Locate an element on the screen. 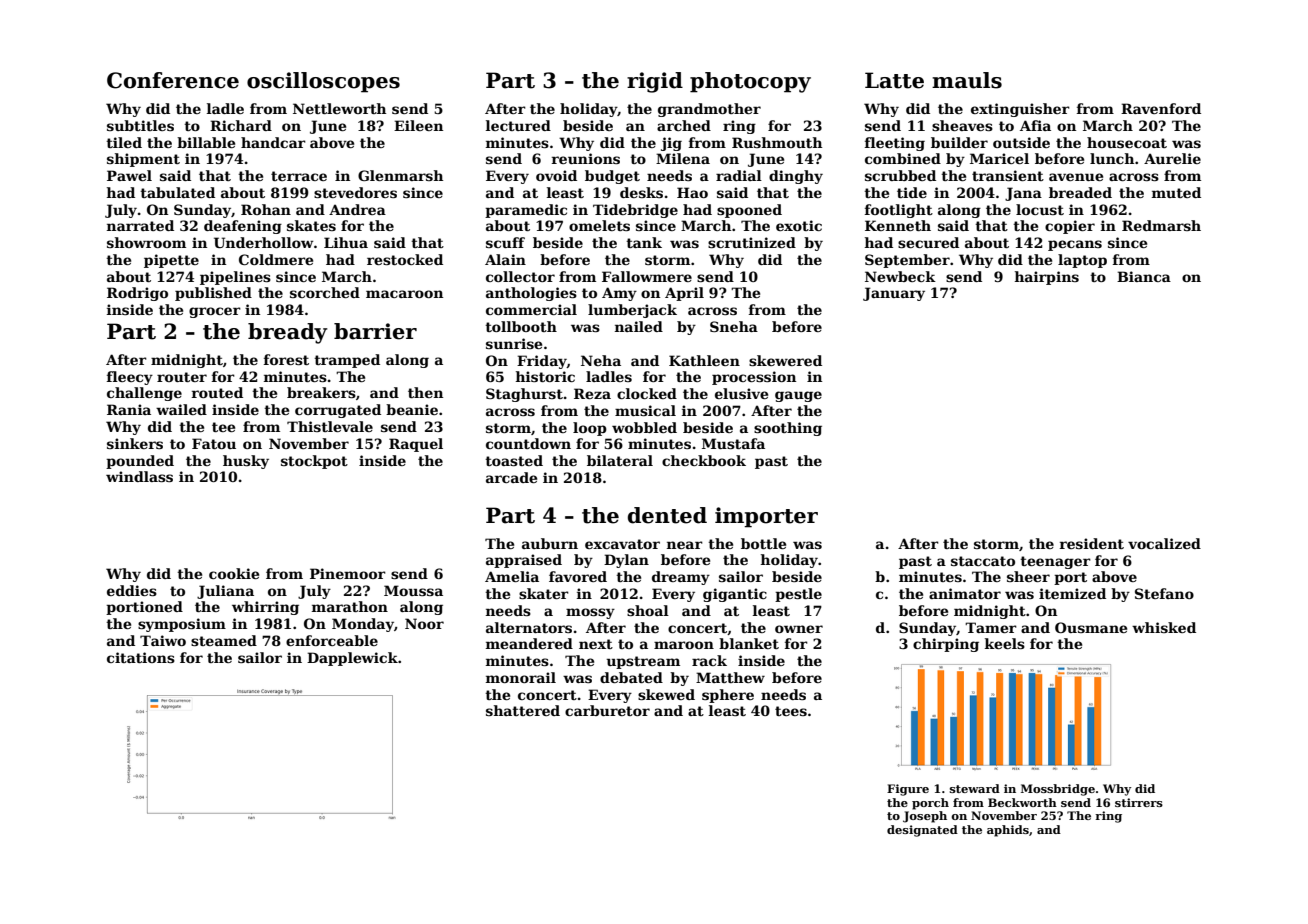  Aurelie is located at coordinates (1172, 158).
